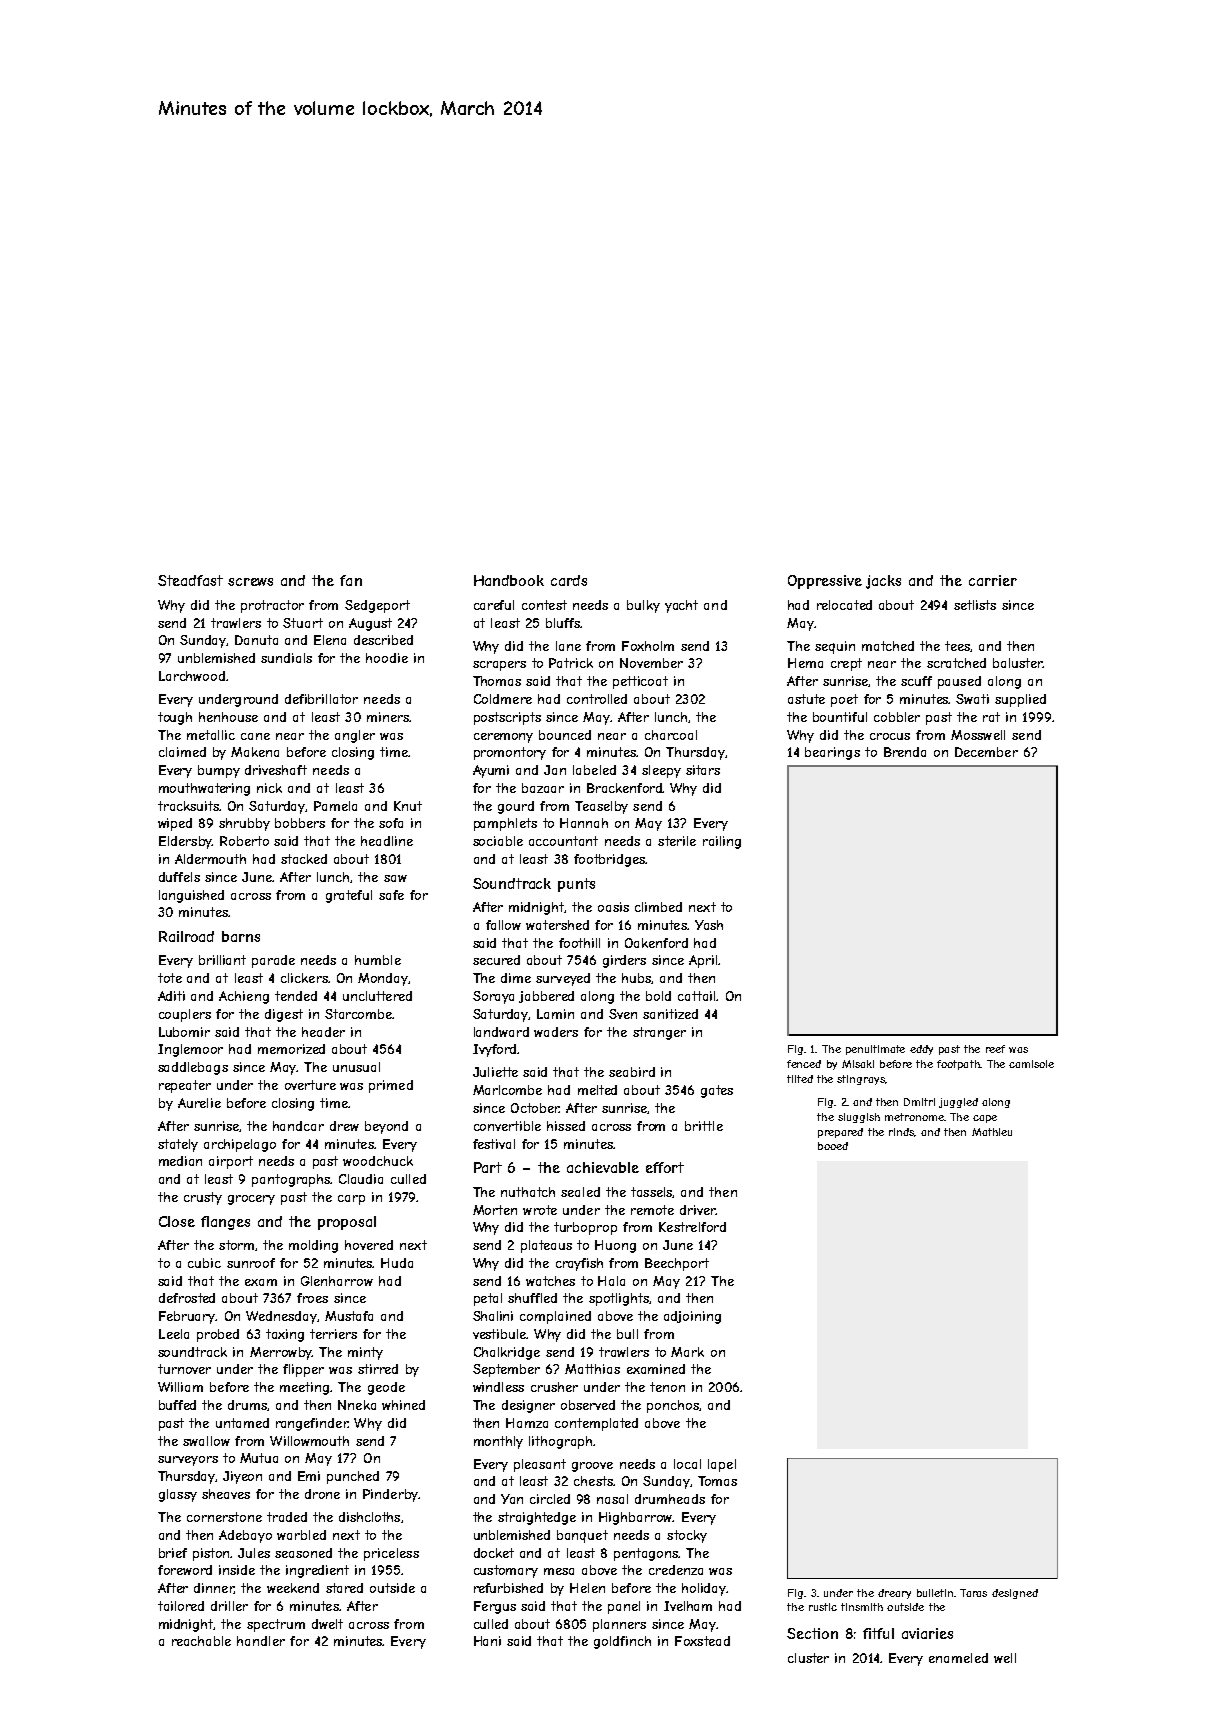 The image size is (1216, 1720). Describe the element at coordinates (808, 1658) in the image. I see `cluster` at that location.
